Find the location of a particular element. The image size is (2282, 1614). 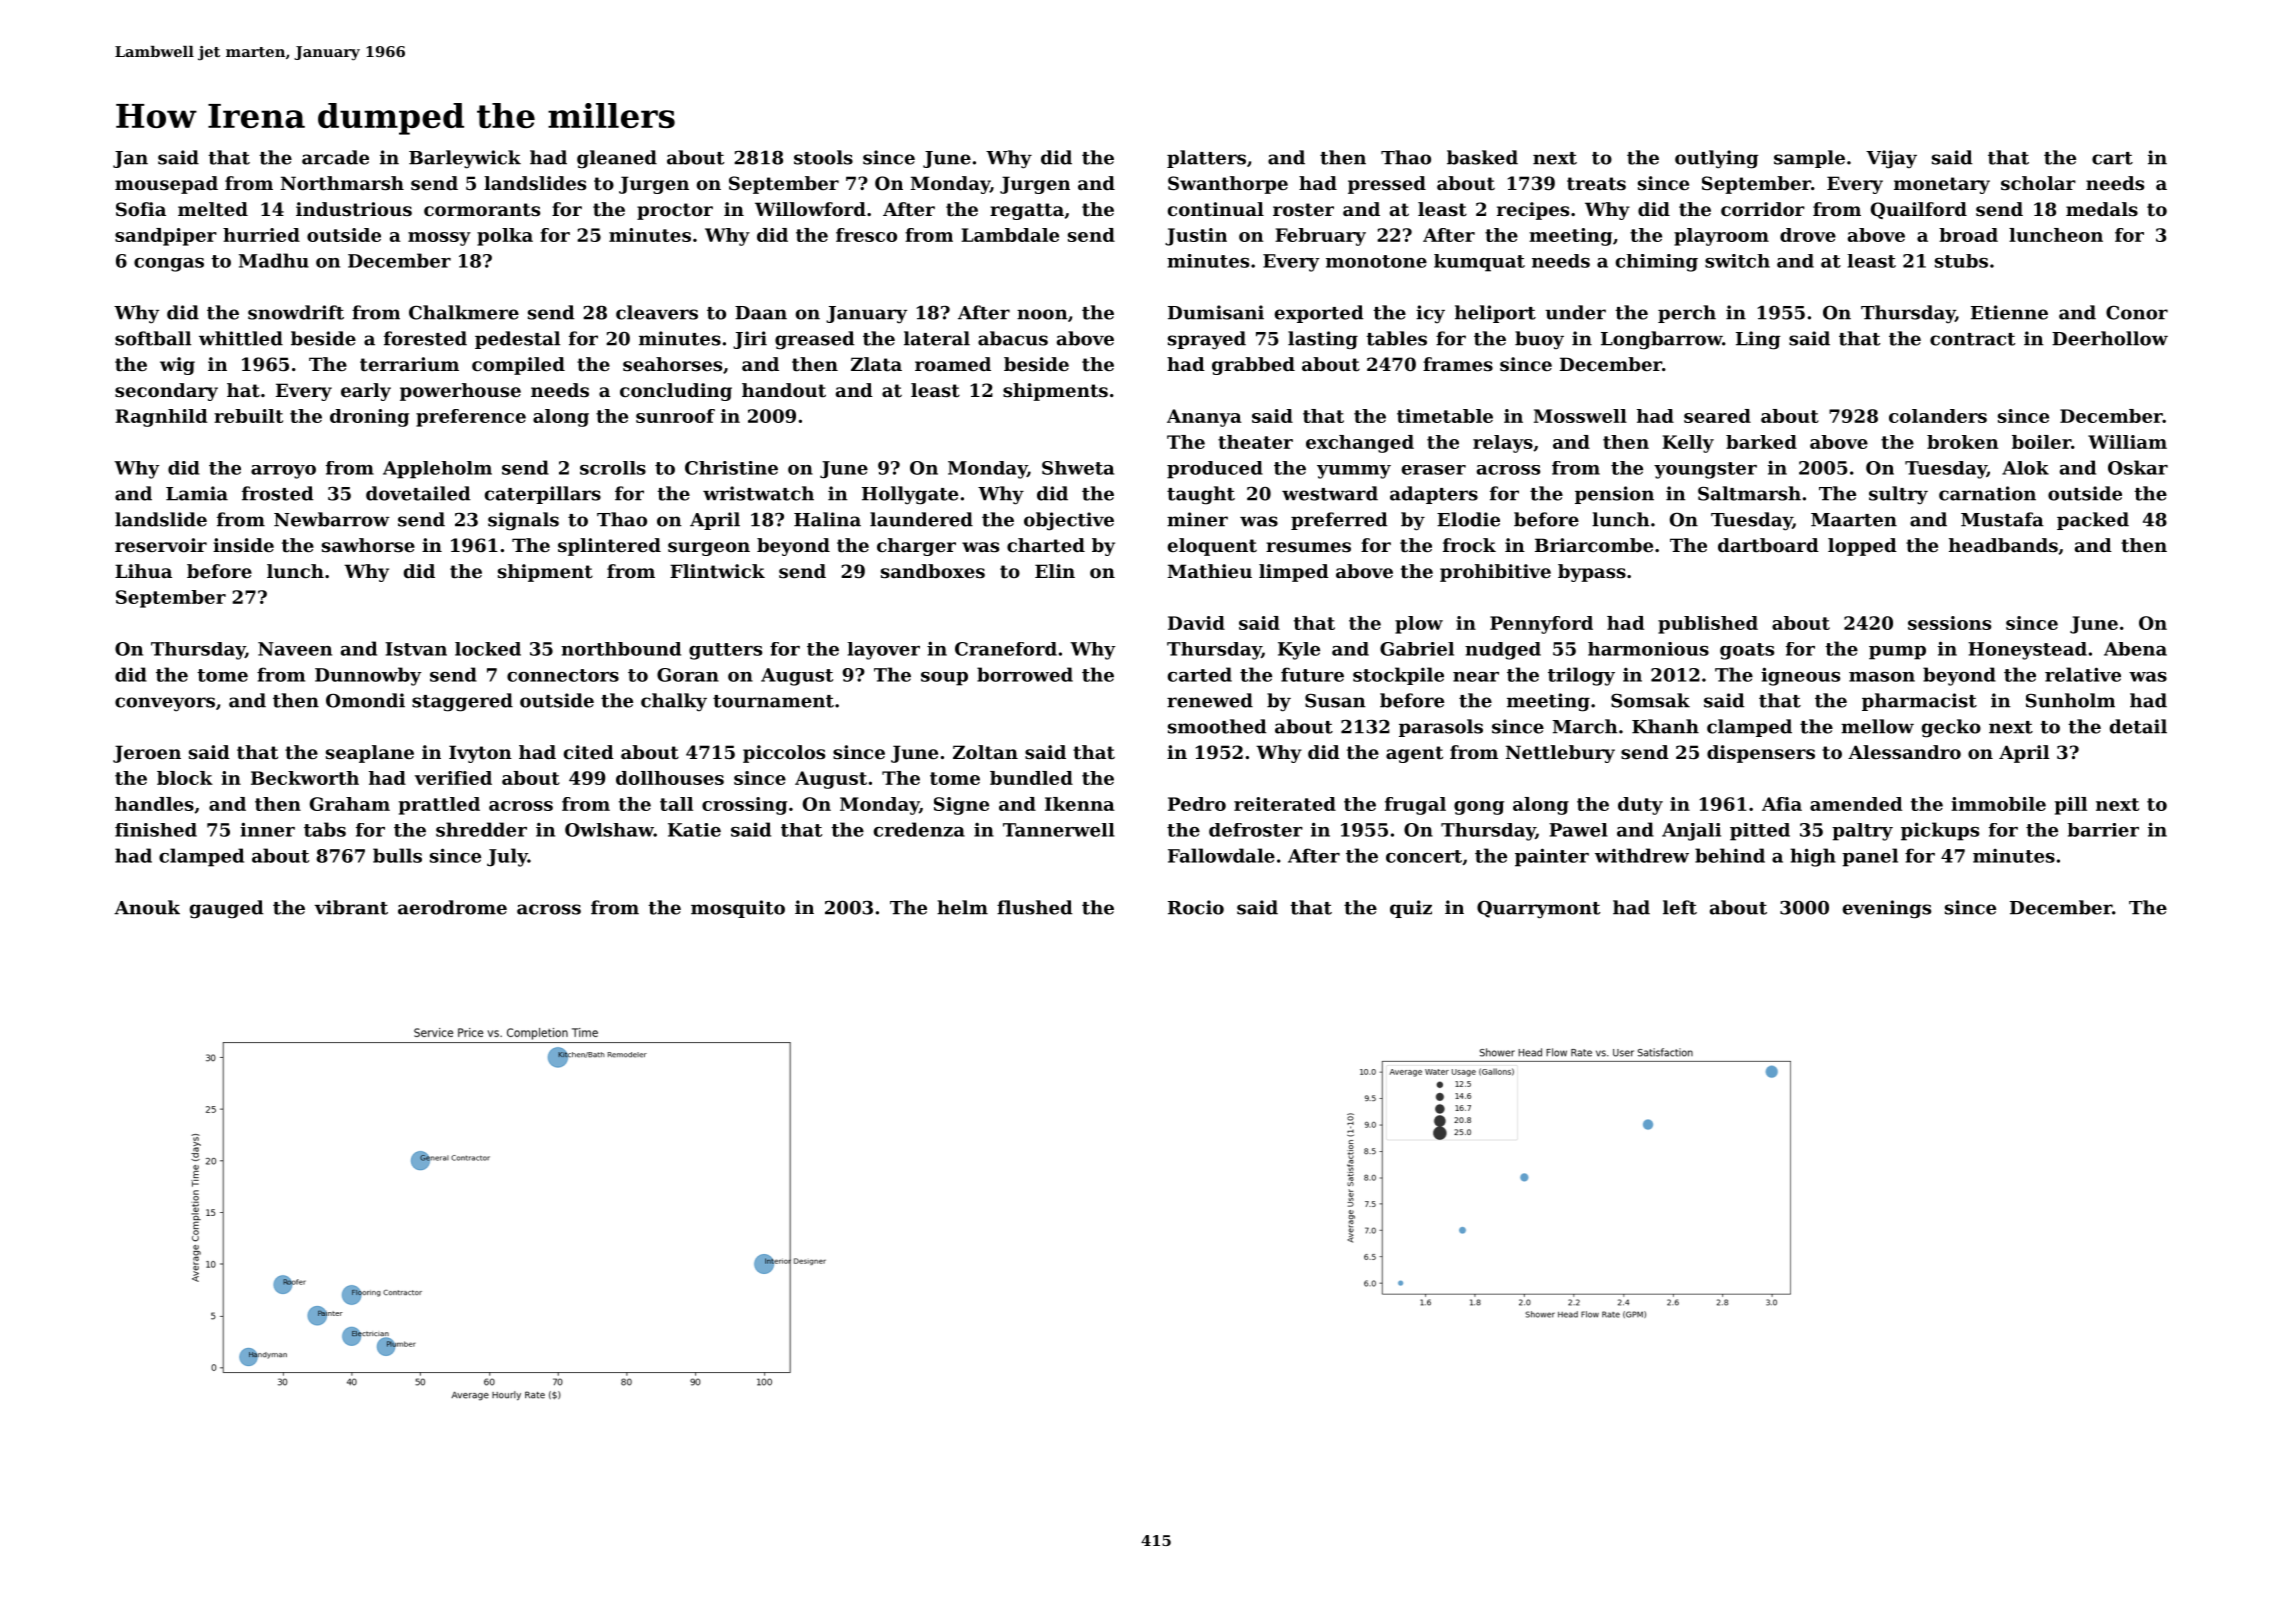

corridor is located at coordinates (1763, 209).
